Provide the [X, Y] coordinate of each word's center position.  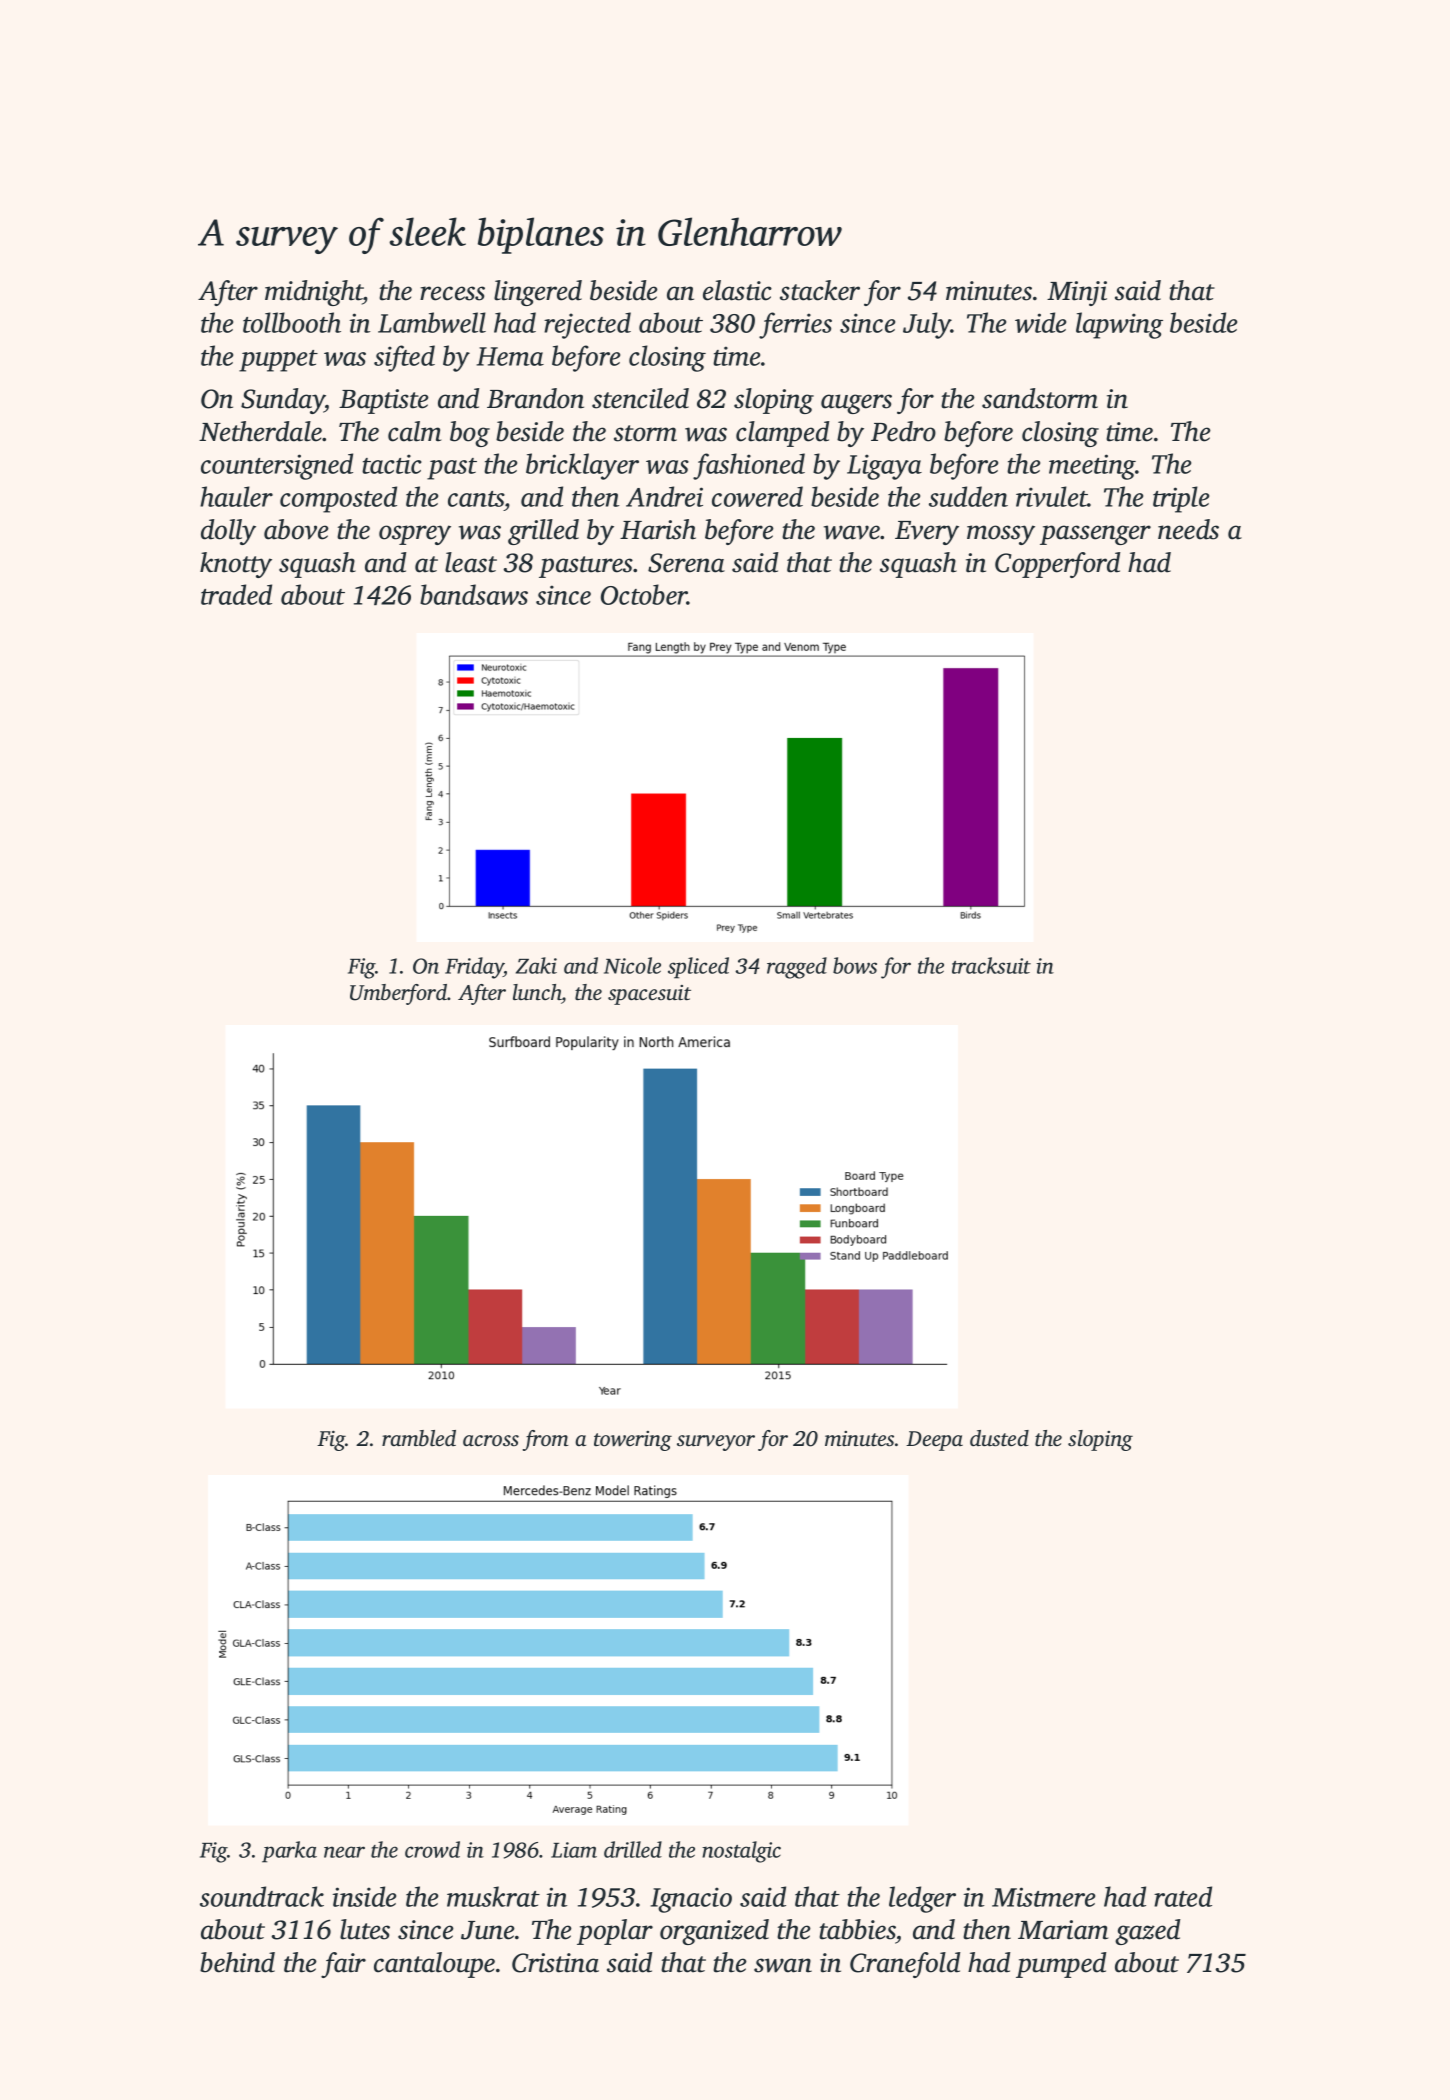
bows [855, 965]
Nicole [632, 965]
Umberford [398, 994]
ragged [797, 968]
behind [237, 1962]
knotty [236, 565]
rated [1183, 1896]
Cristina [555, 1963]
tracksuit [991, 965]
